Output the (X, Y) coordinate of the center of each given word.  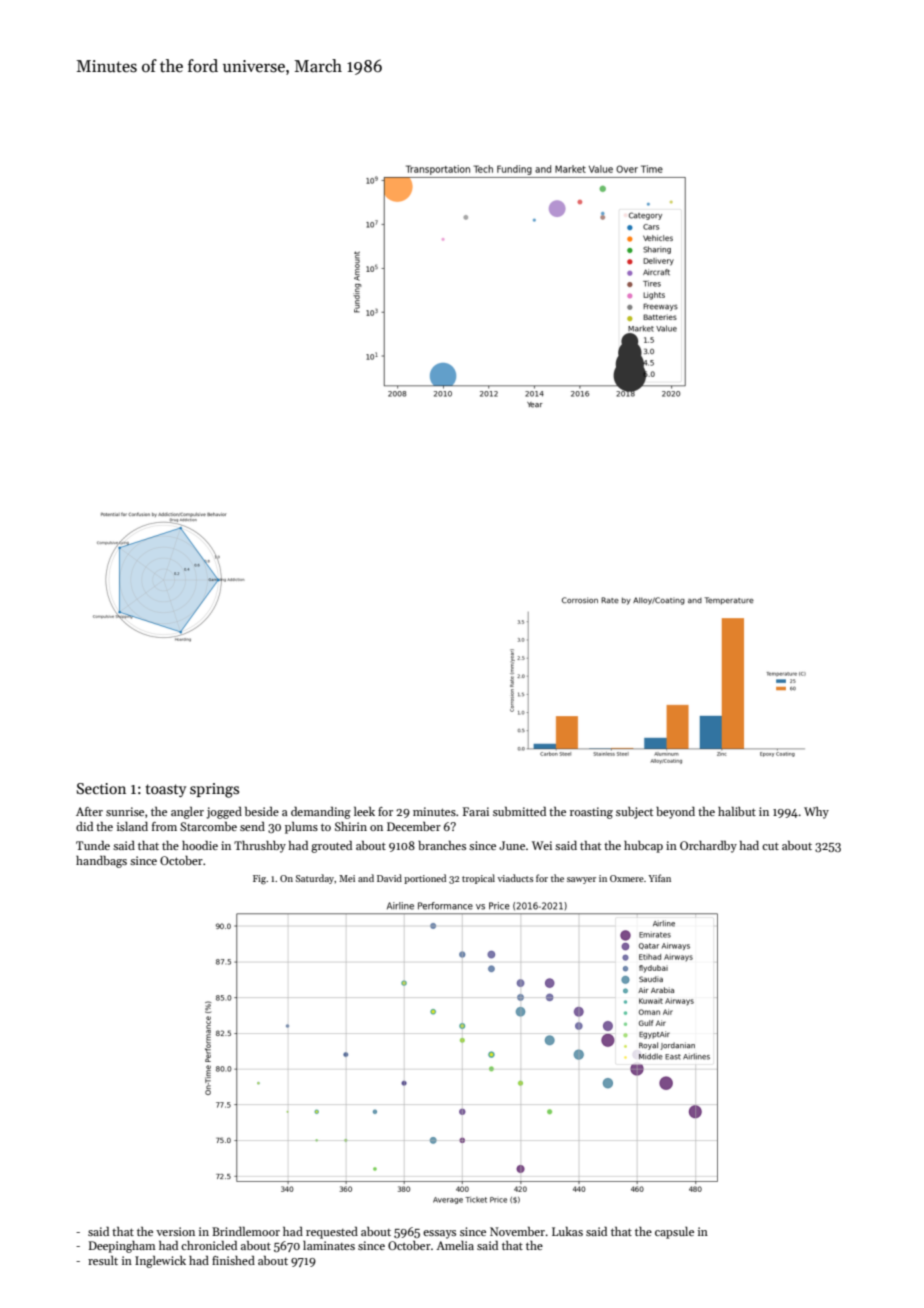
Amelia (455, 1245)
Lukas (567, 1231)
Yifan (659, 878)
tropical (478, 879)
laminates (329, 1245)
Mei (347, 878)
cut (770, 846)
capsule (674, 1233)
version (175, 1231)
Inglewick (160, 1262)
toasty (166, 790)
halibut (737, 811)
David (389, 878)
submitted (519, 811)
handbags (101, 862)
